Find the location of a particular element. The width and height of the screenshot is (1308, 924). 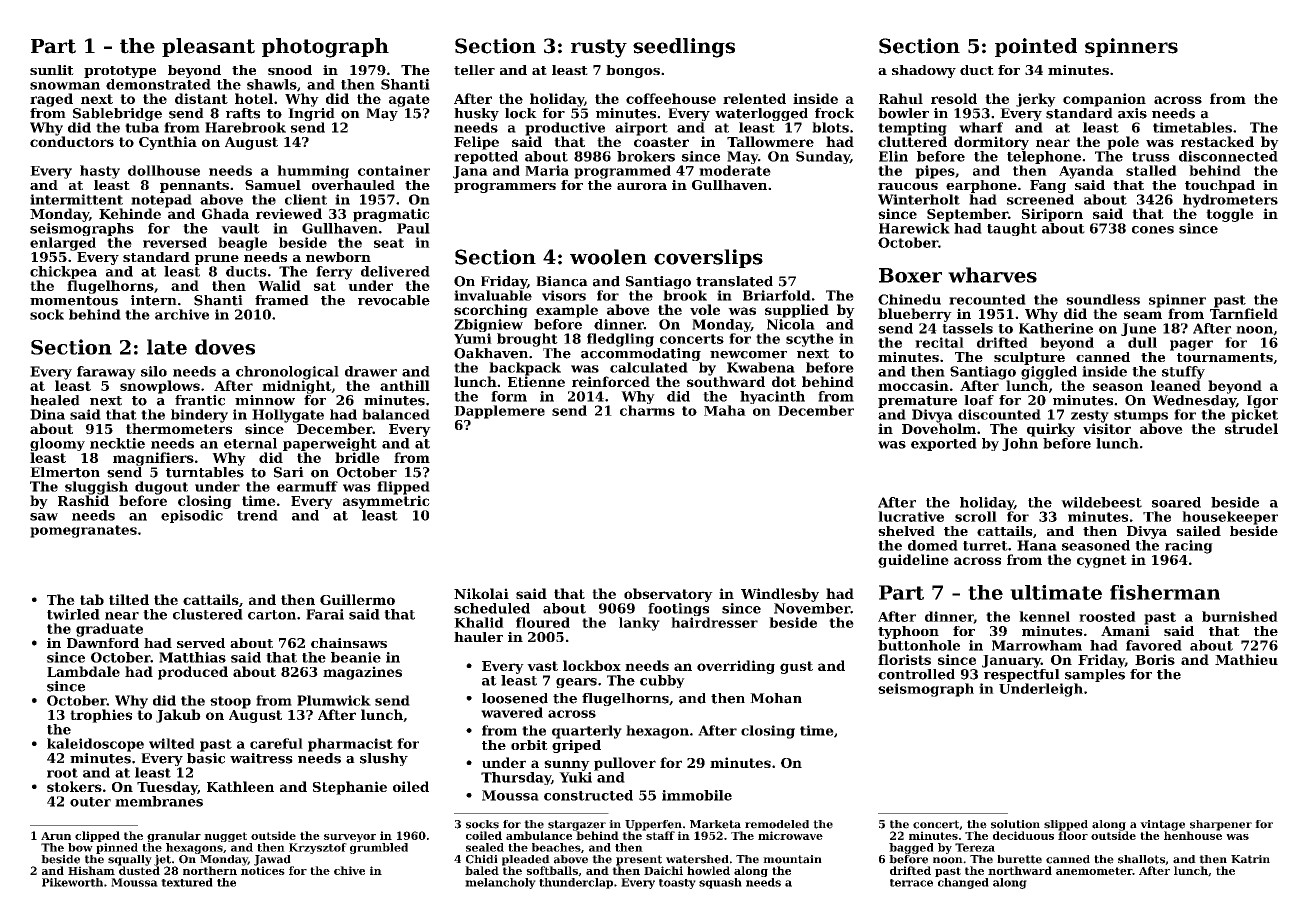

November is located at coordinates (812, 608).
